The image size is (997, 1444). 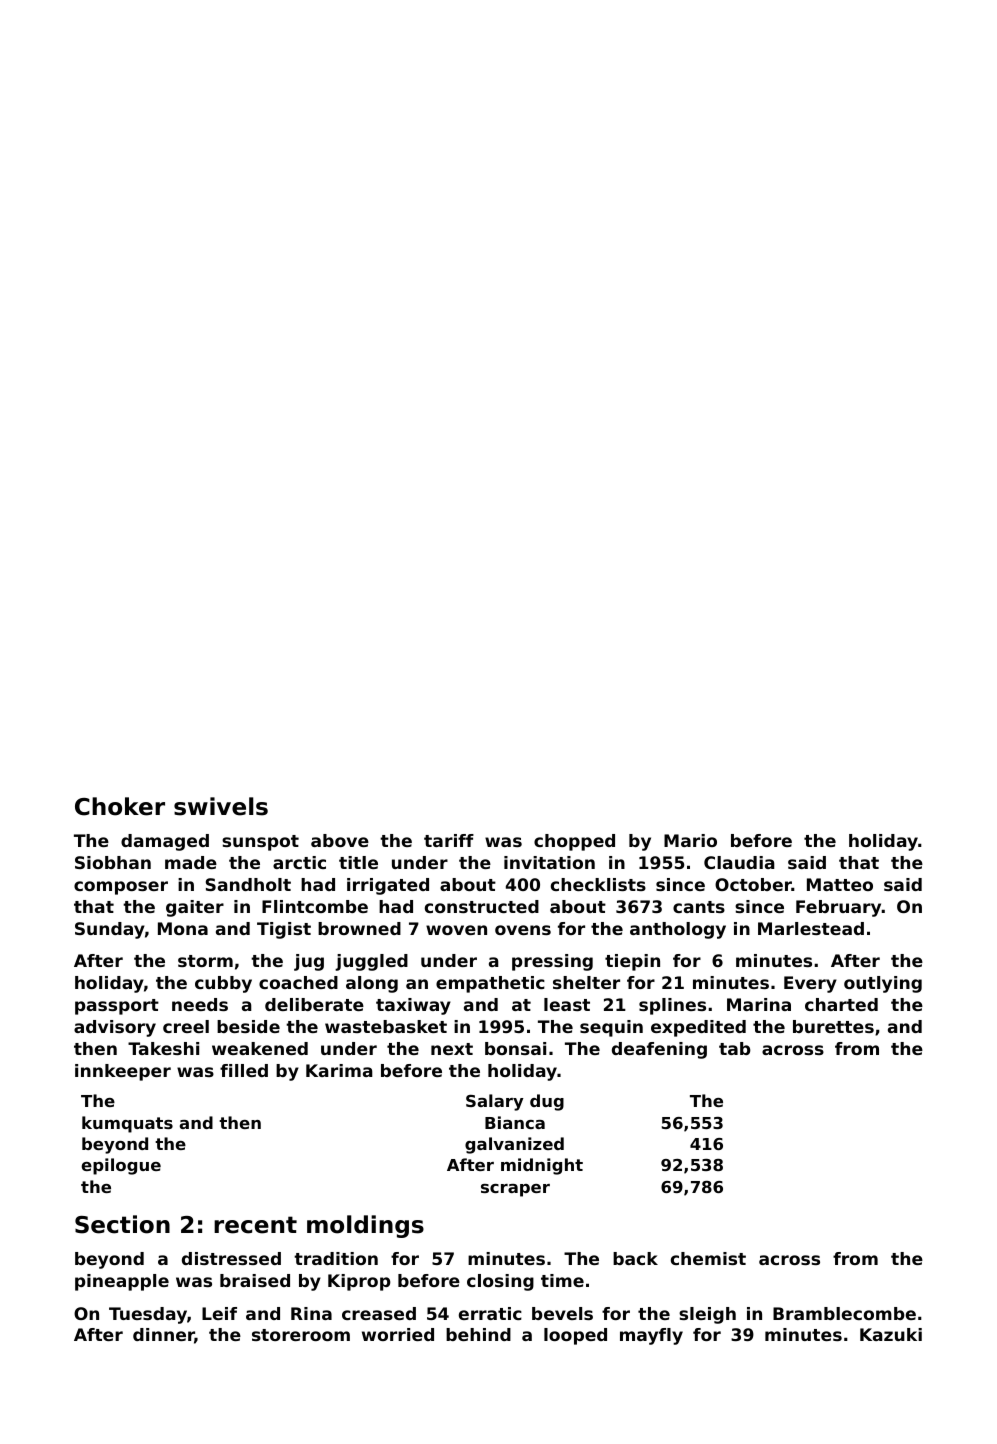 What do you see at coordinates (574, 842) in the page?
I see `chopped` at bounding box center [574, 842].
